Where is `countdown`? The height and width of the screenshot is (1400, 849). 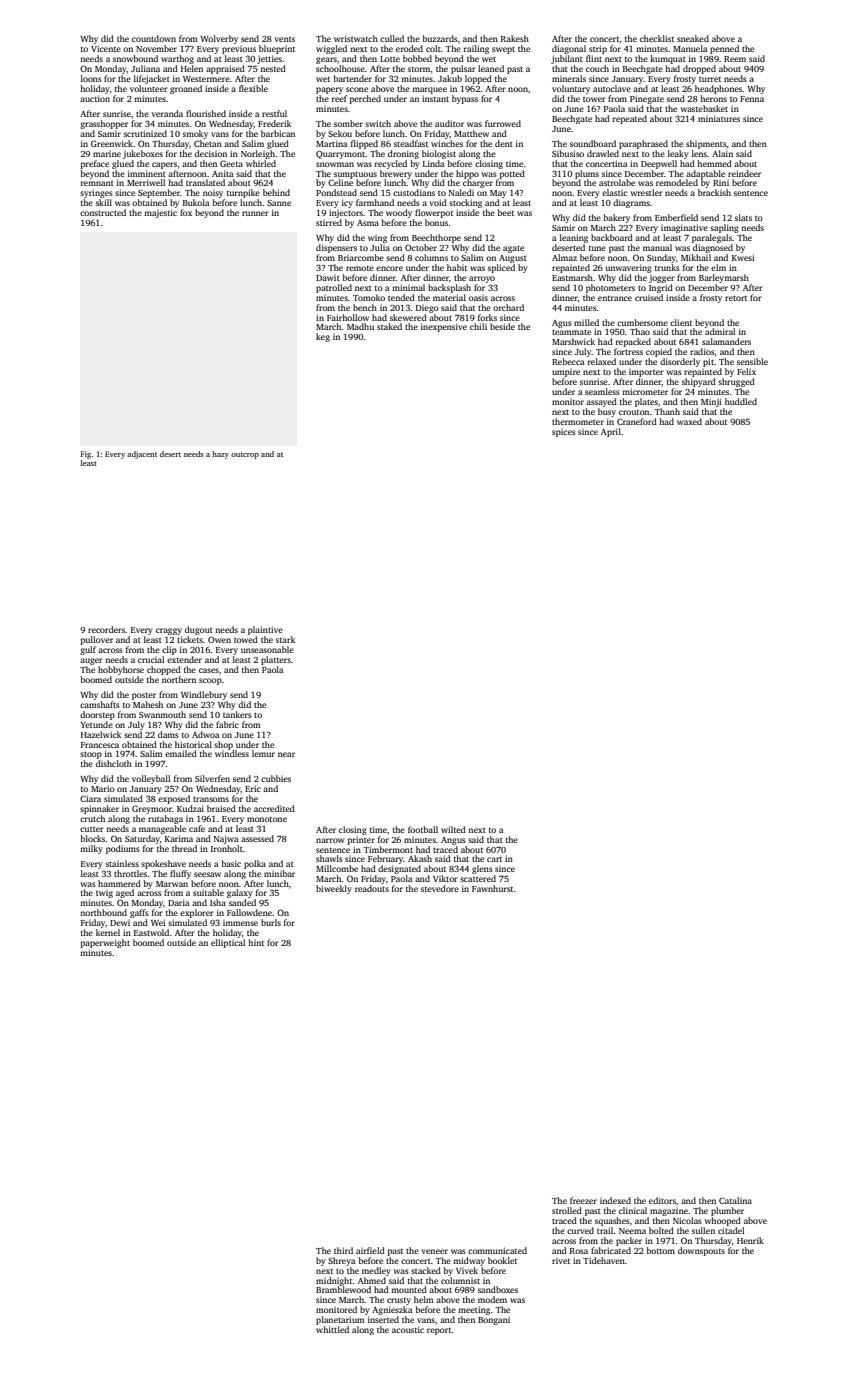 countdown is located at coordinates (154, 38).
